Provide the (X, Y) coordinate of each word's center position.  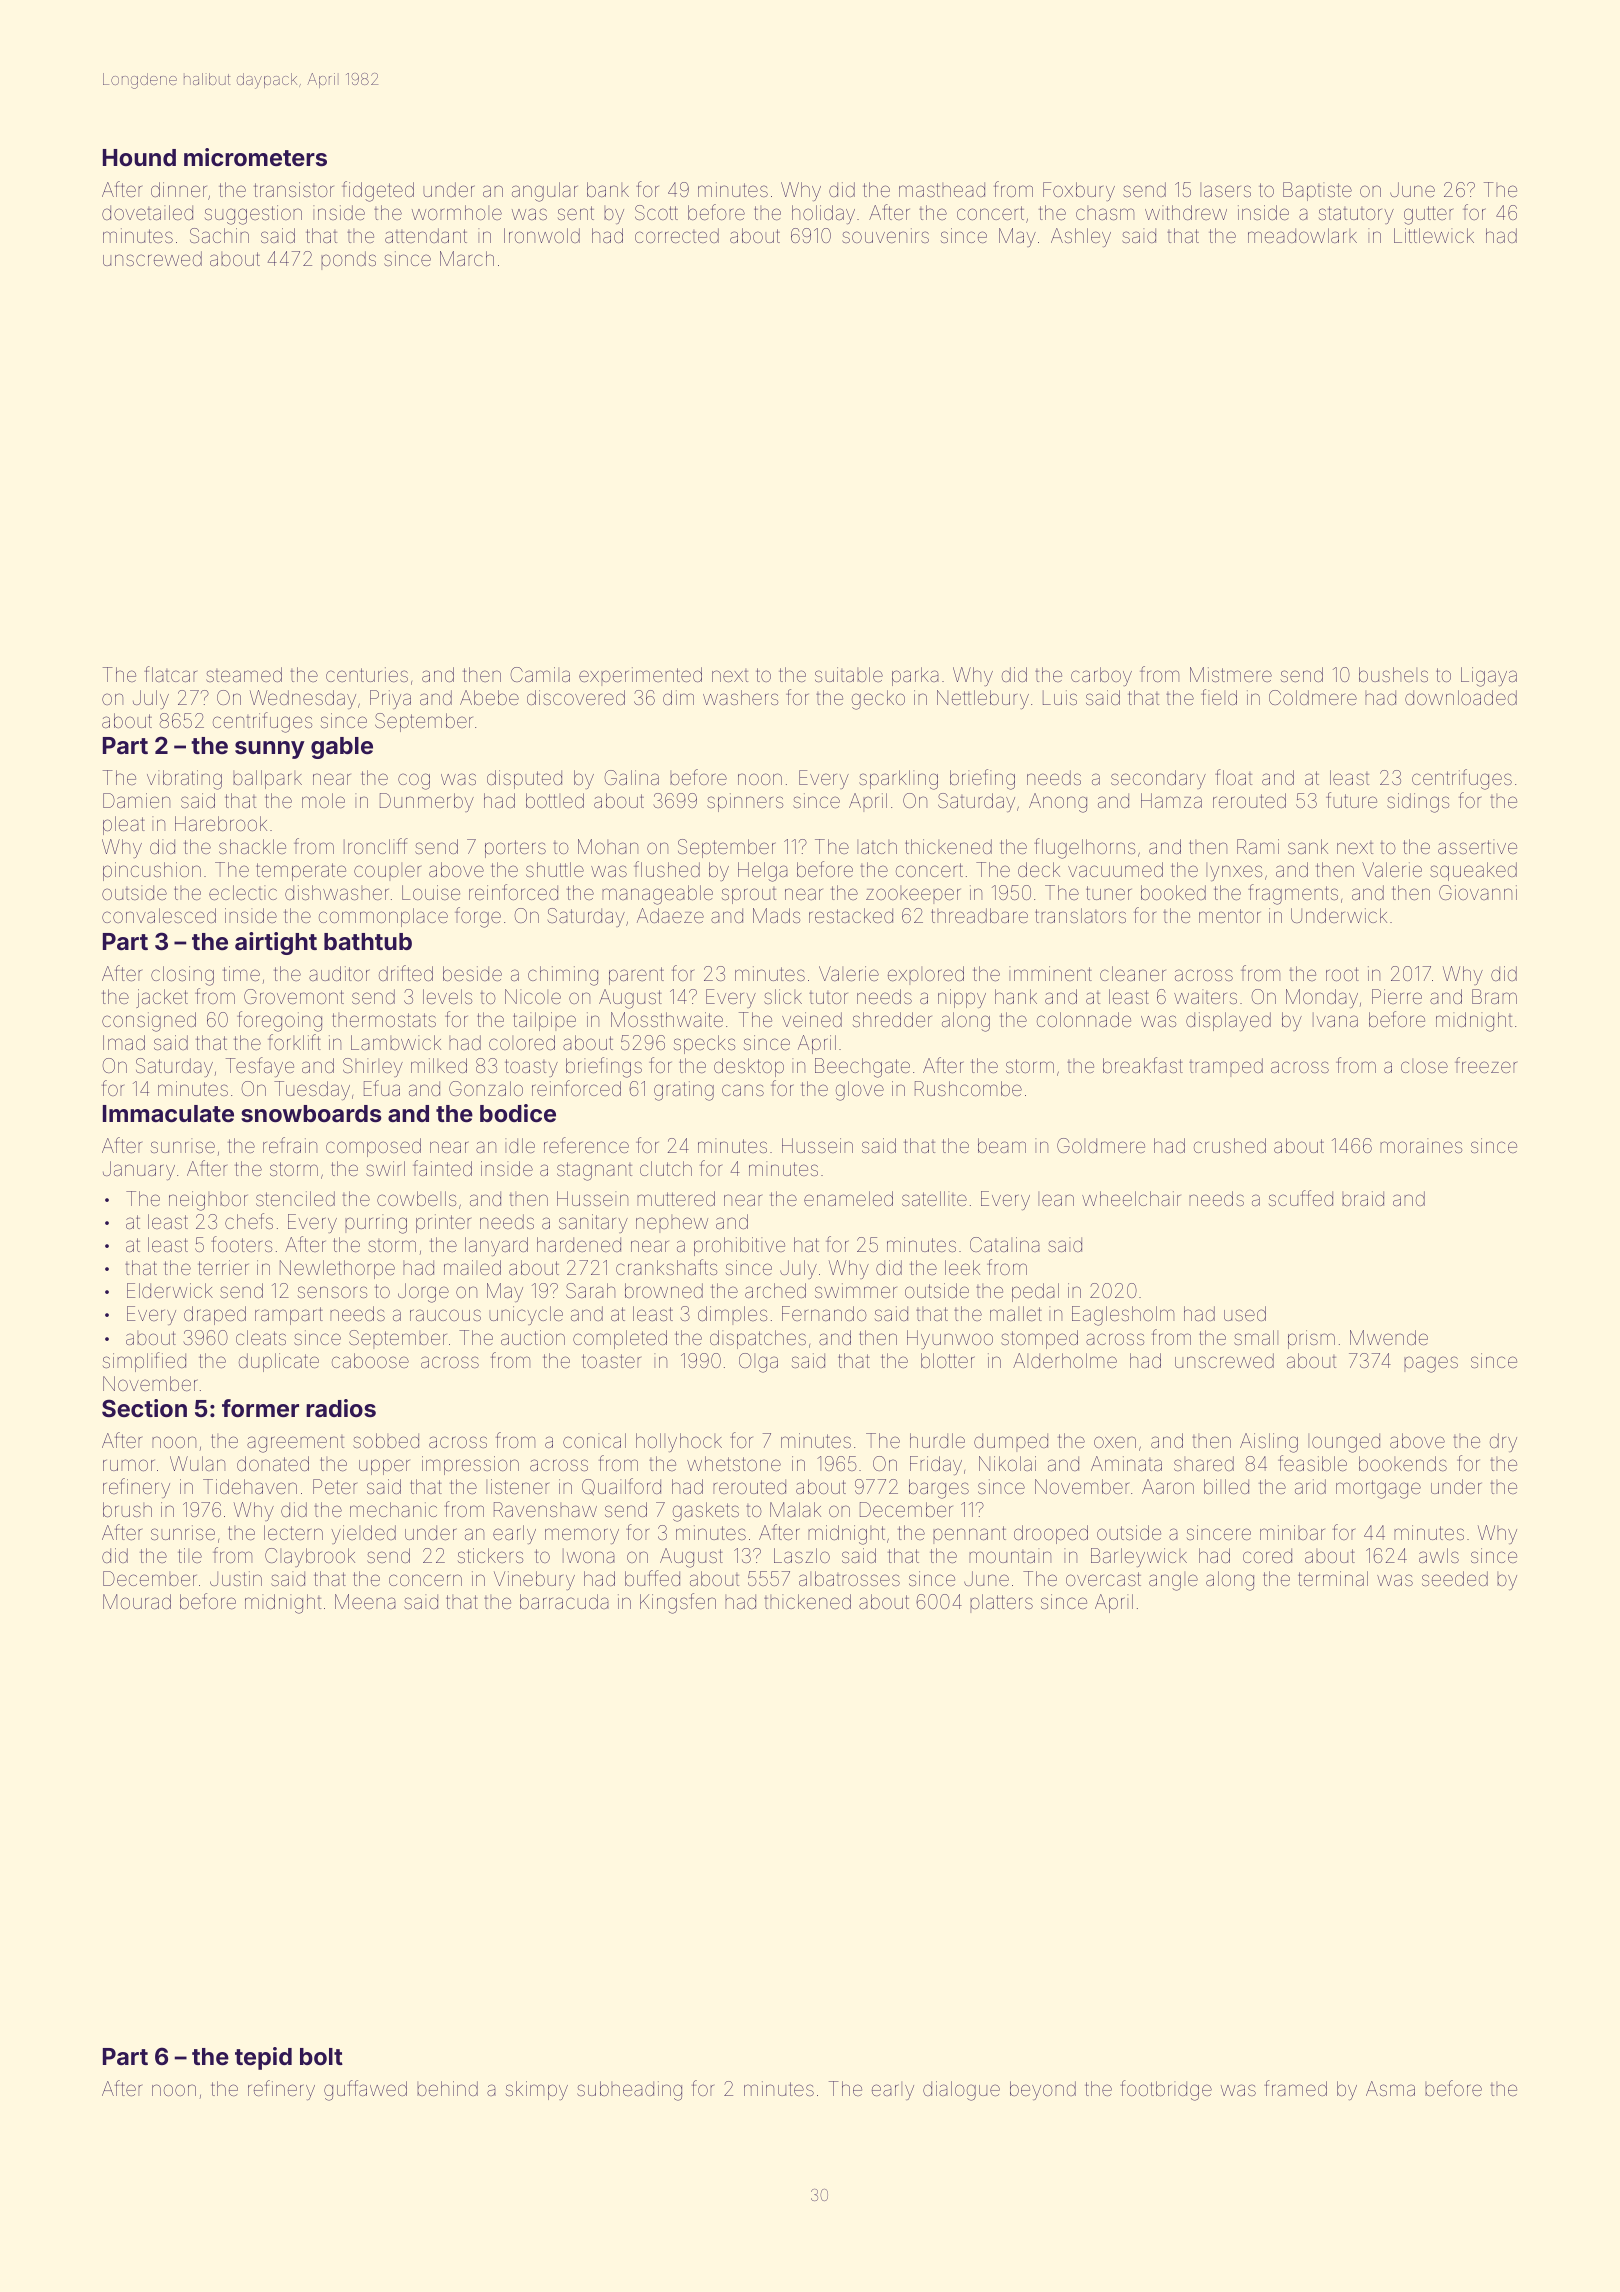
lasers (1225, 190)
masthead (942, 189)
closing (182, 976)
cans (743, 1090)
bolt (321, 2056)
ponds (348, 260)
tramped (1226, 1067)
